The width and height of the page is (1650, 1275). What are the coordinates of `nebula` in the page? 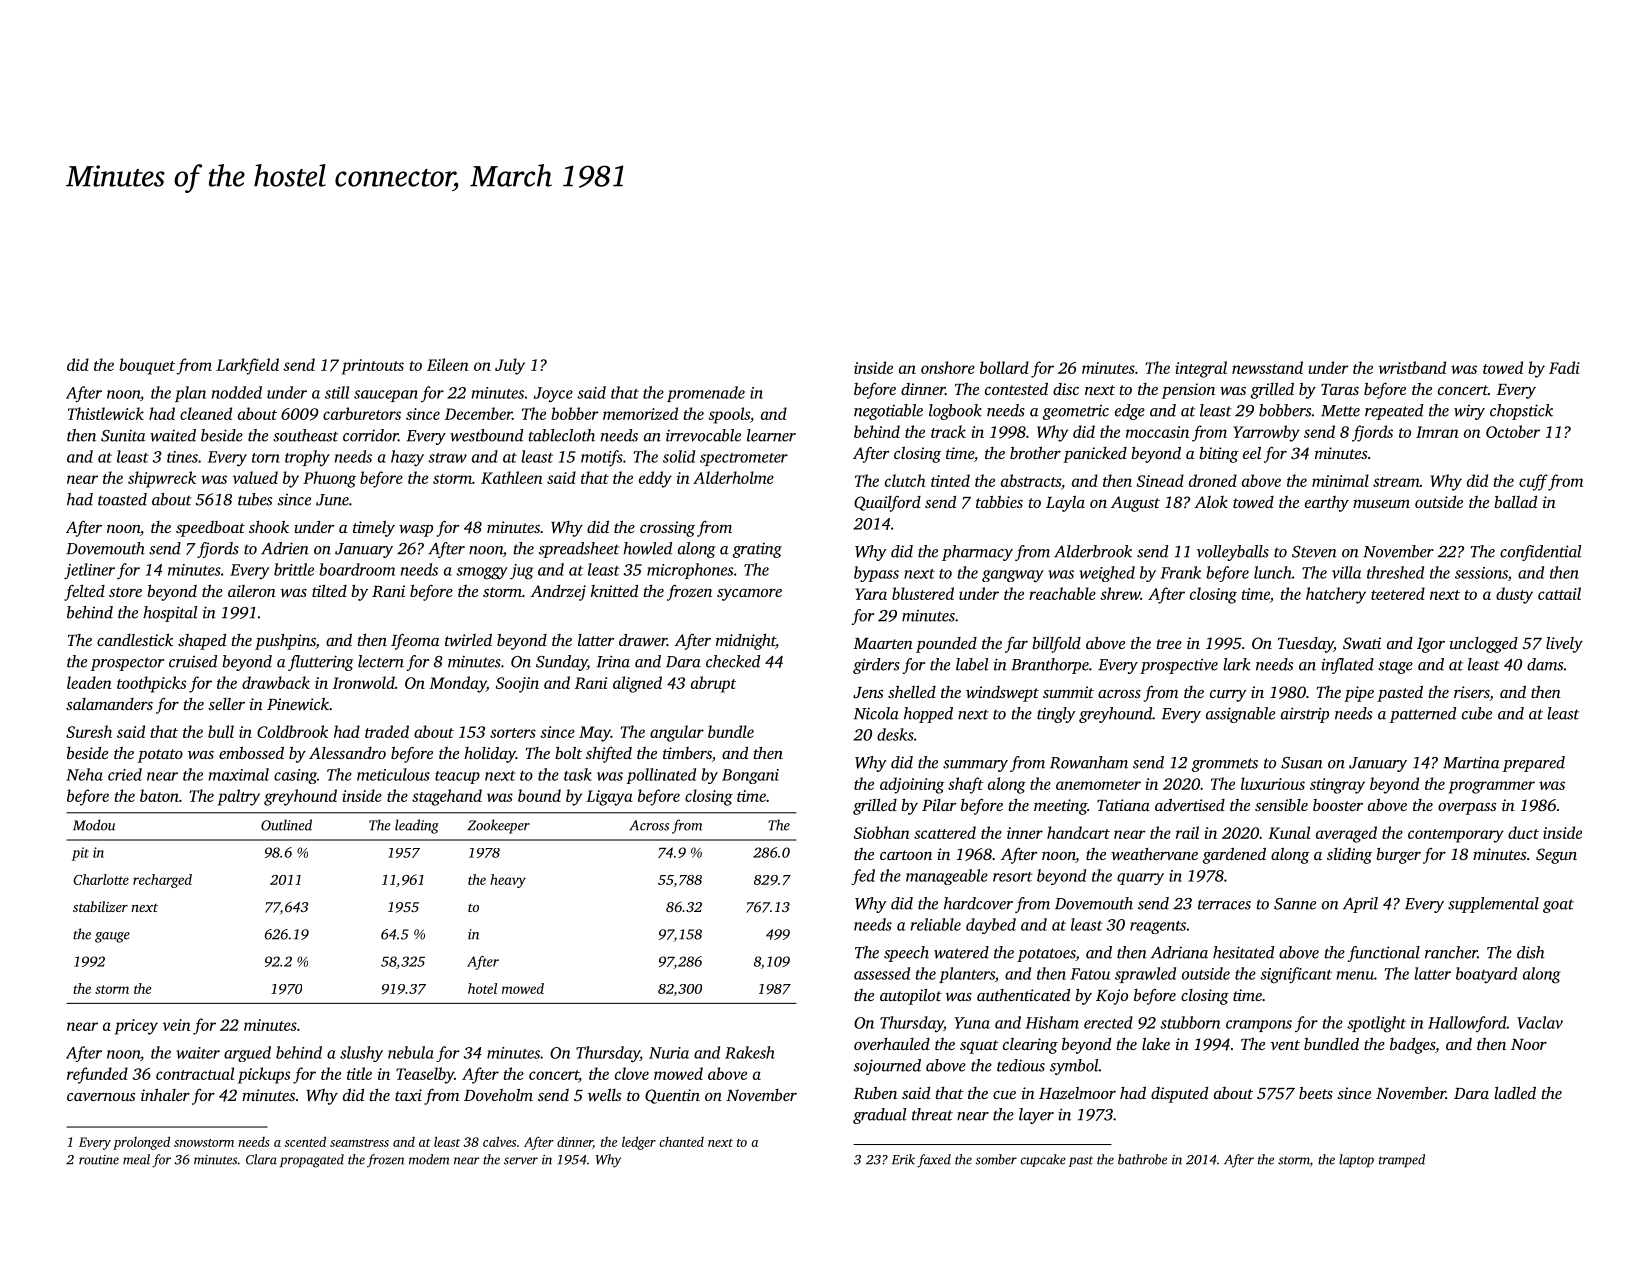 It's located at (411, 1052).
